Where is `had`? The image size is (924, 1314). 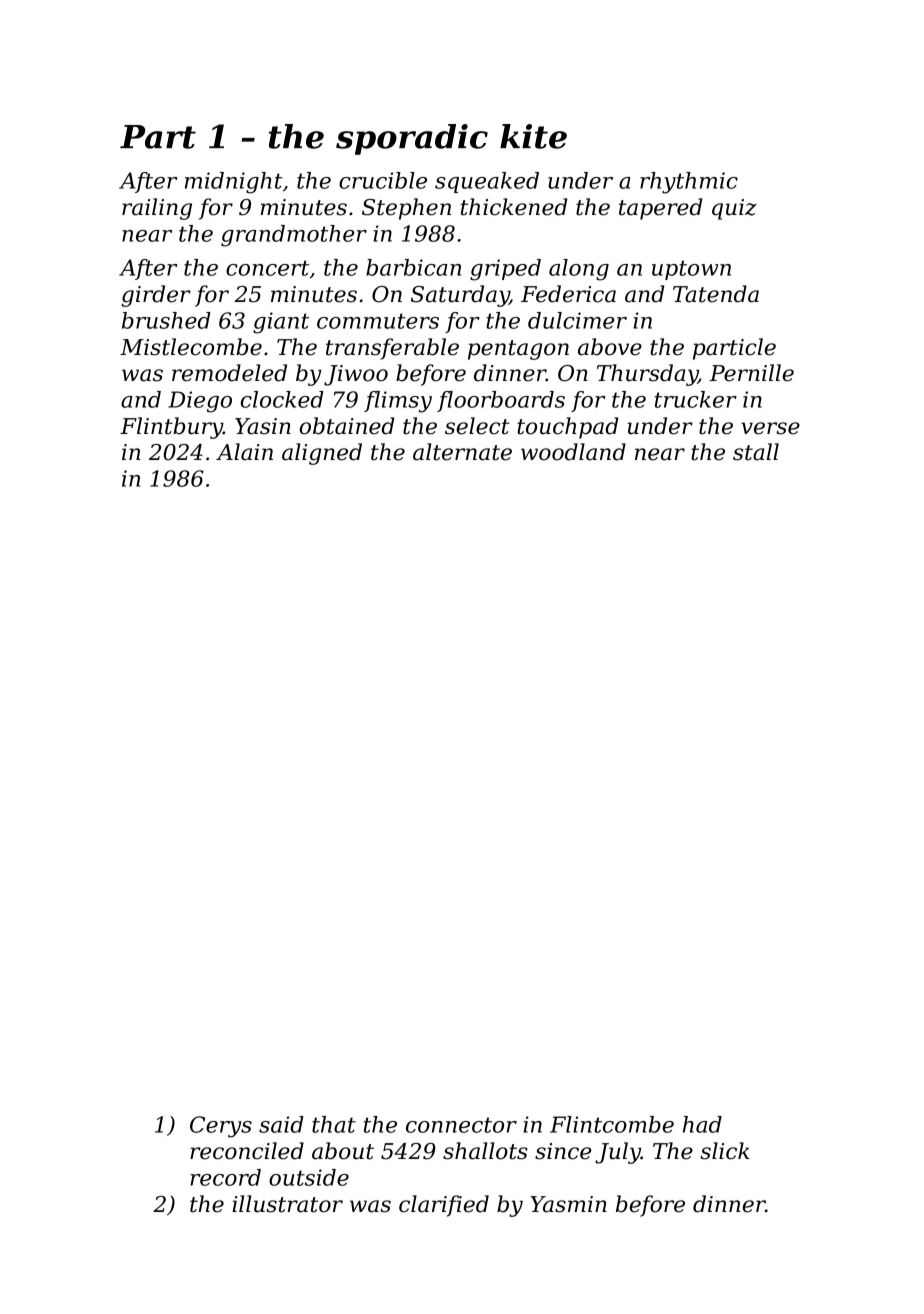
had is located at coordinates (702, 1124).
